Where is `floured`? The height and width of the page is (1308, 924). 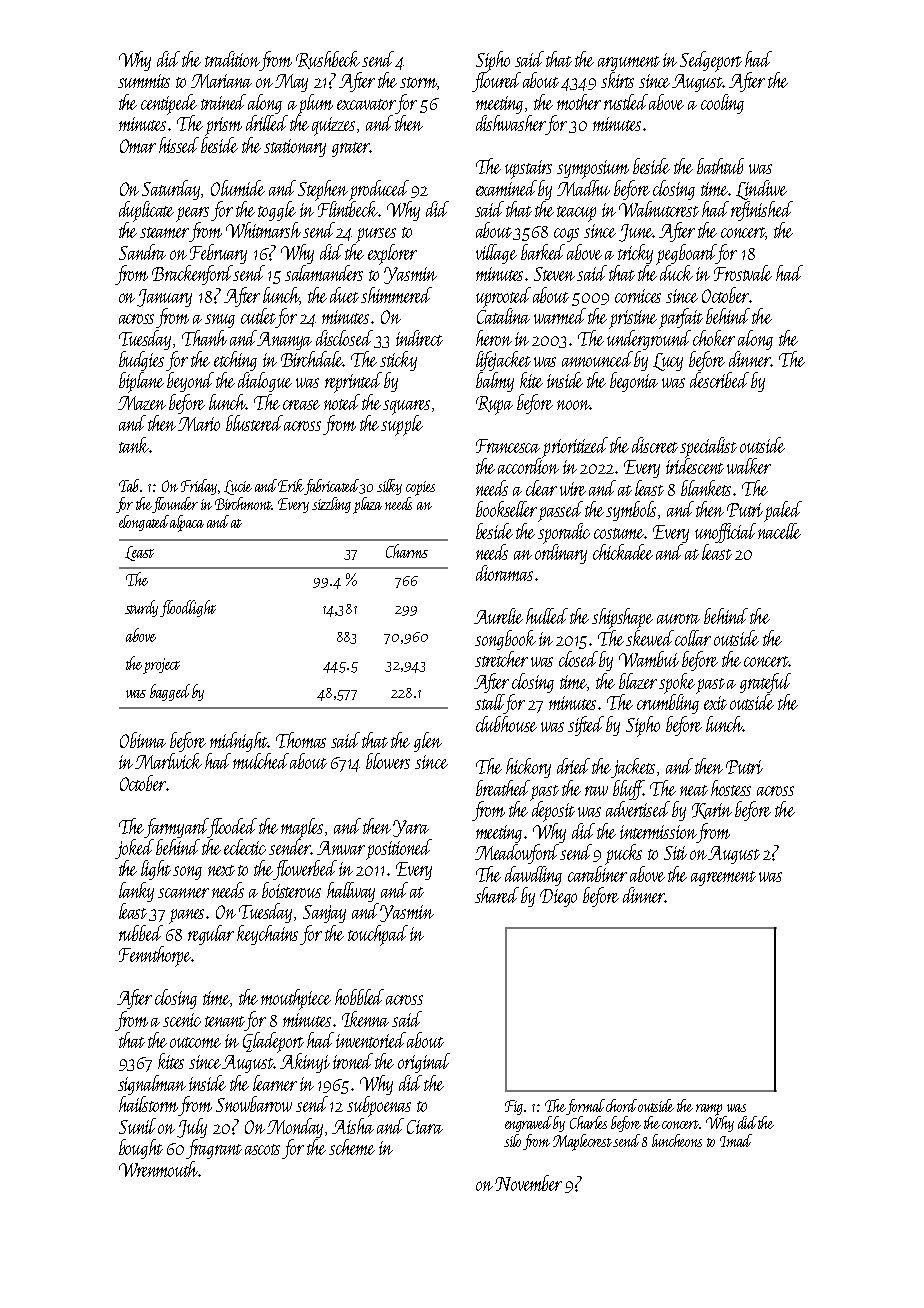
floured is located at coordinates (496, 82).
